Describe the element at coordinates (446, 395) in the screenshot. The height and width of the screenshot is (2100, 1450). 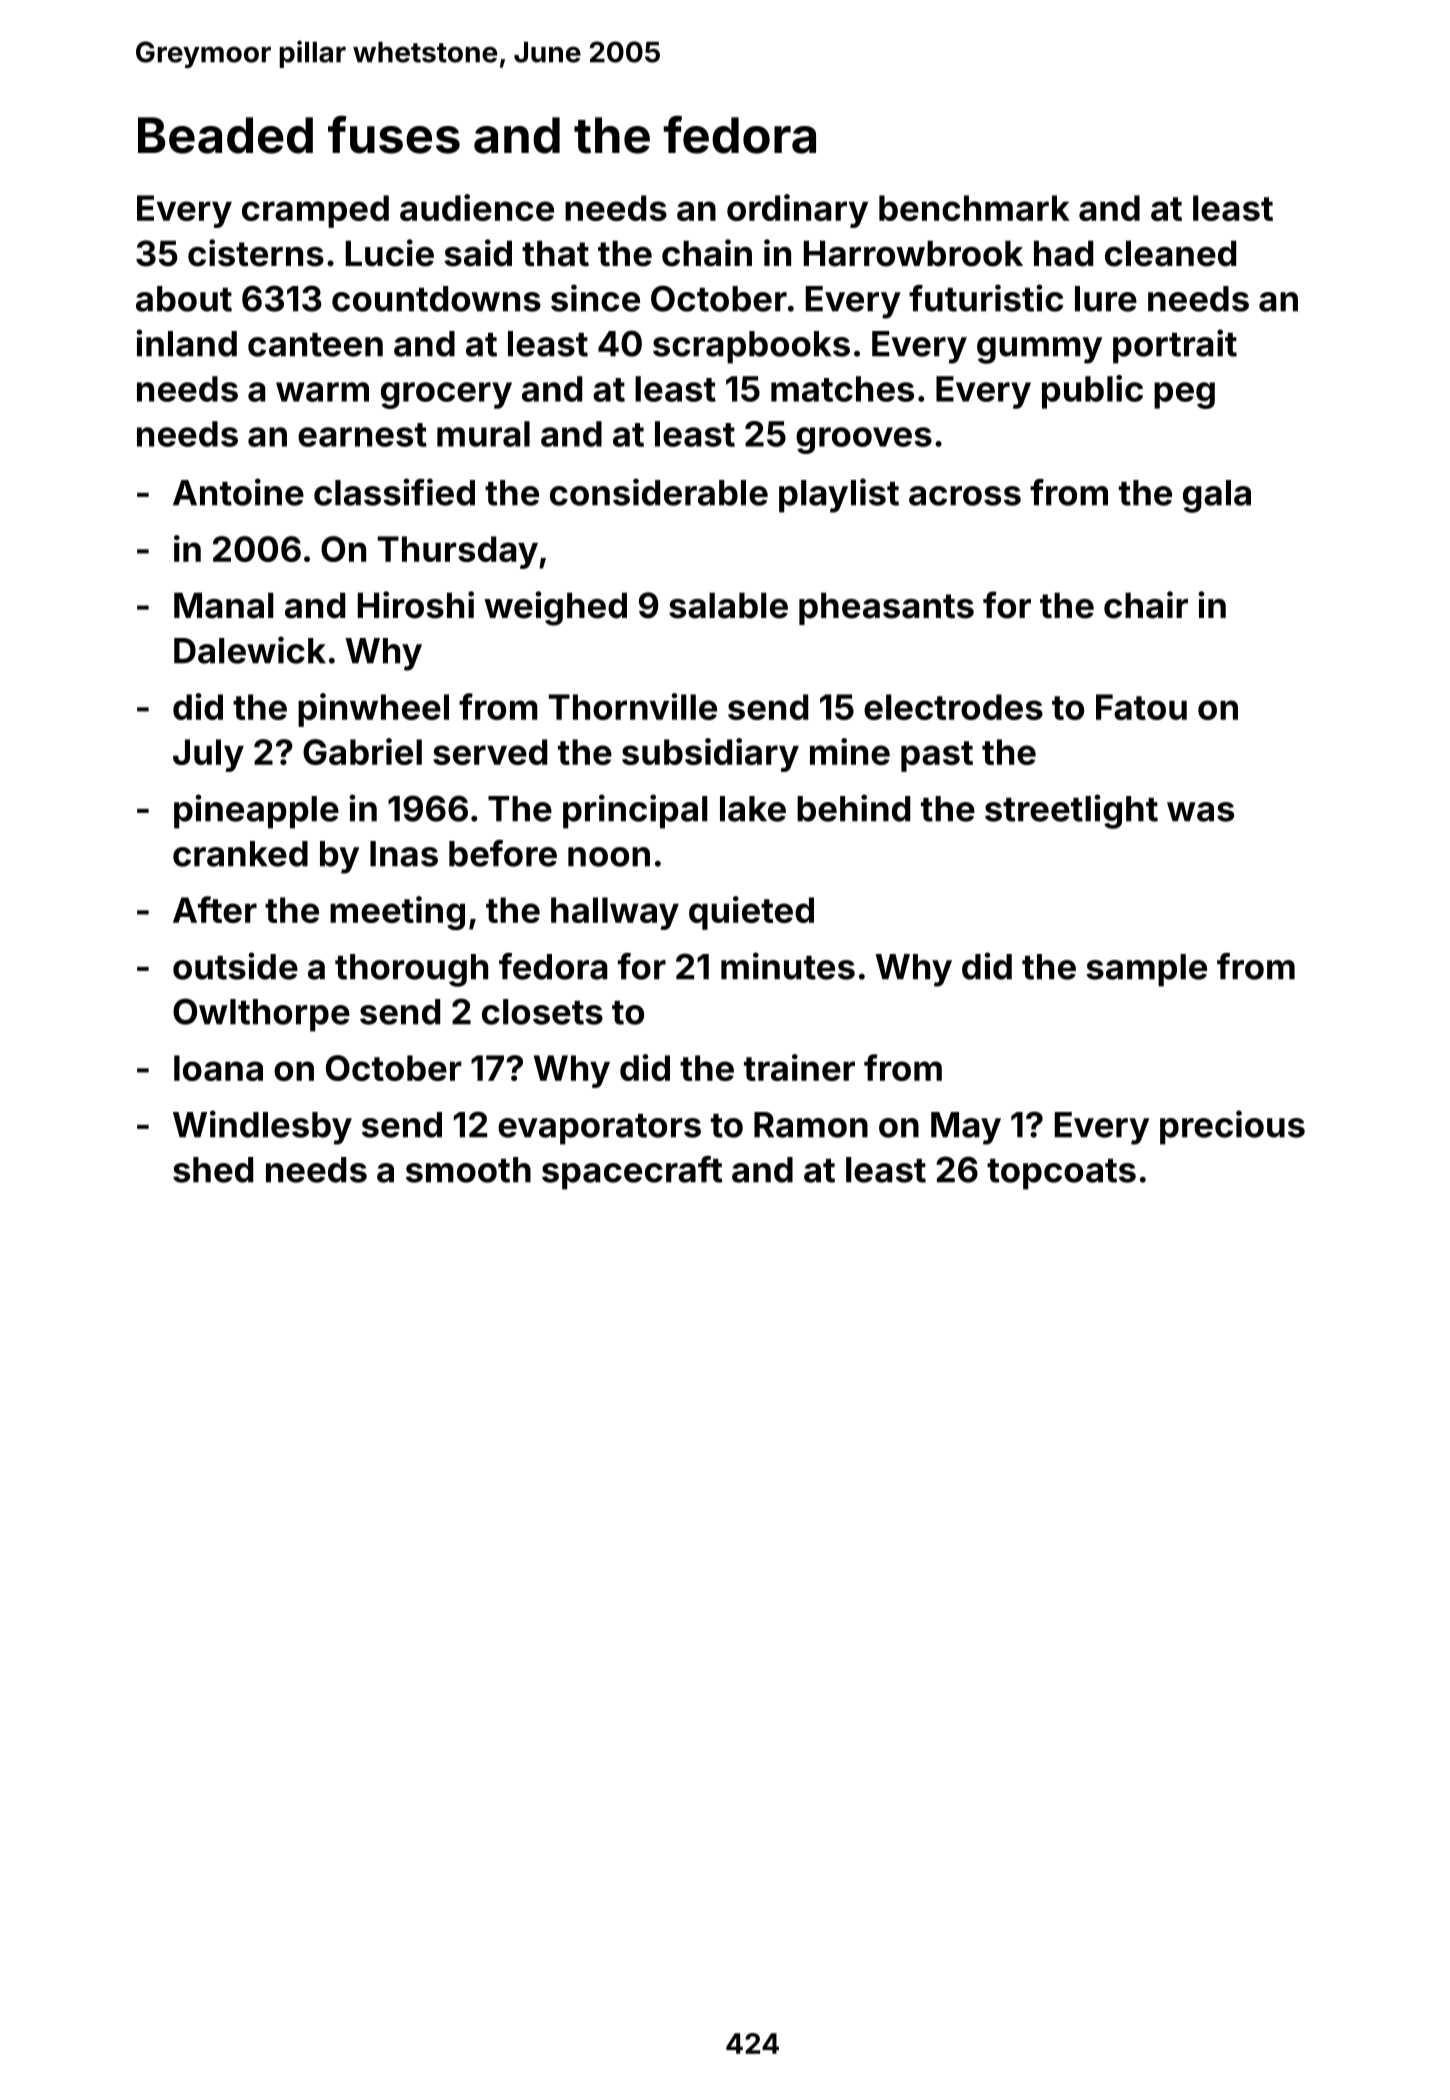
I see `grocery` at that location.
